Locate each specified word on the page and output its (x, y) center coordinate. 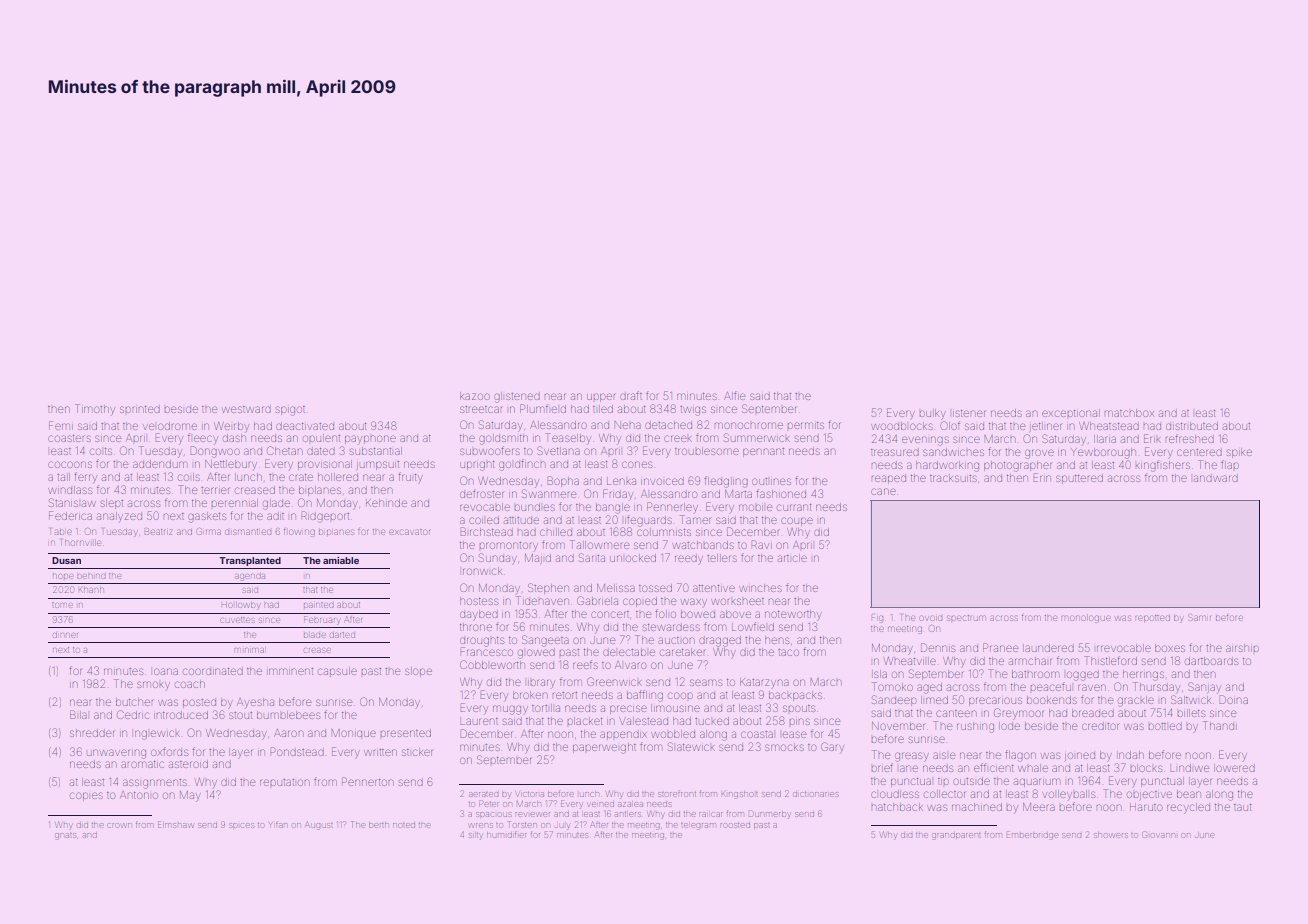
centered (1199, 452)
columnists (664, 532)
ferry (85, 477)
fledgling (726, 482)
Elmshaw (175, 824)
